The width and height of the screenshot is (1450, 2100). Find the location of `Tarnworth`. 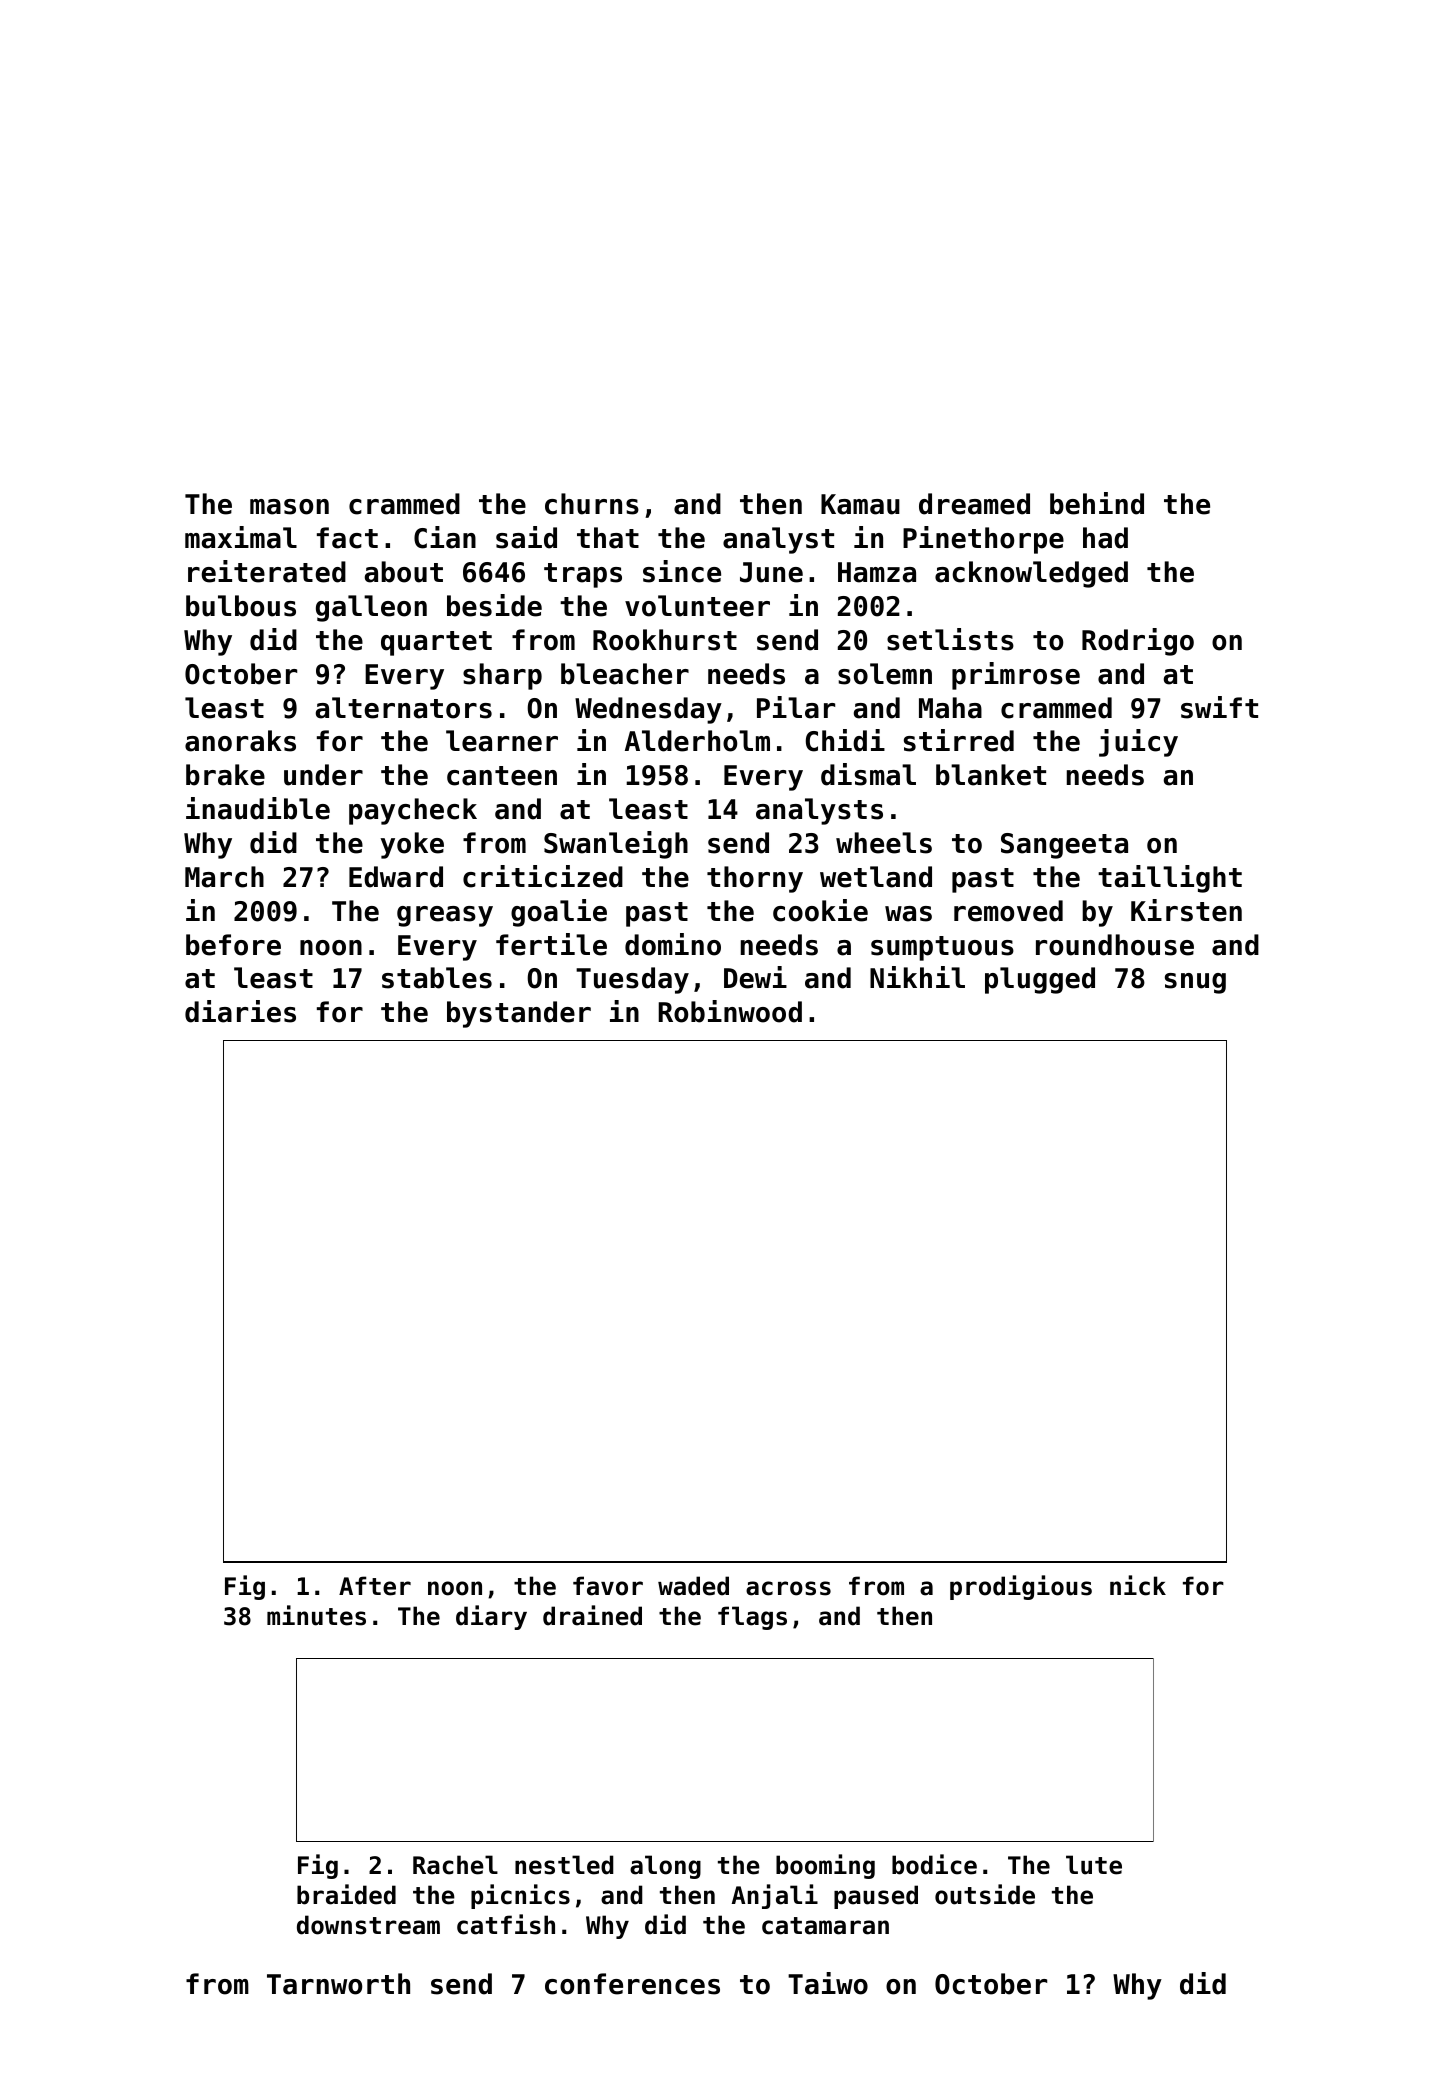

Tarnworth is located at coordinates (338, 1984).
